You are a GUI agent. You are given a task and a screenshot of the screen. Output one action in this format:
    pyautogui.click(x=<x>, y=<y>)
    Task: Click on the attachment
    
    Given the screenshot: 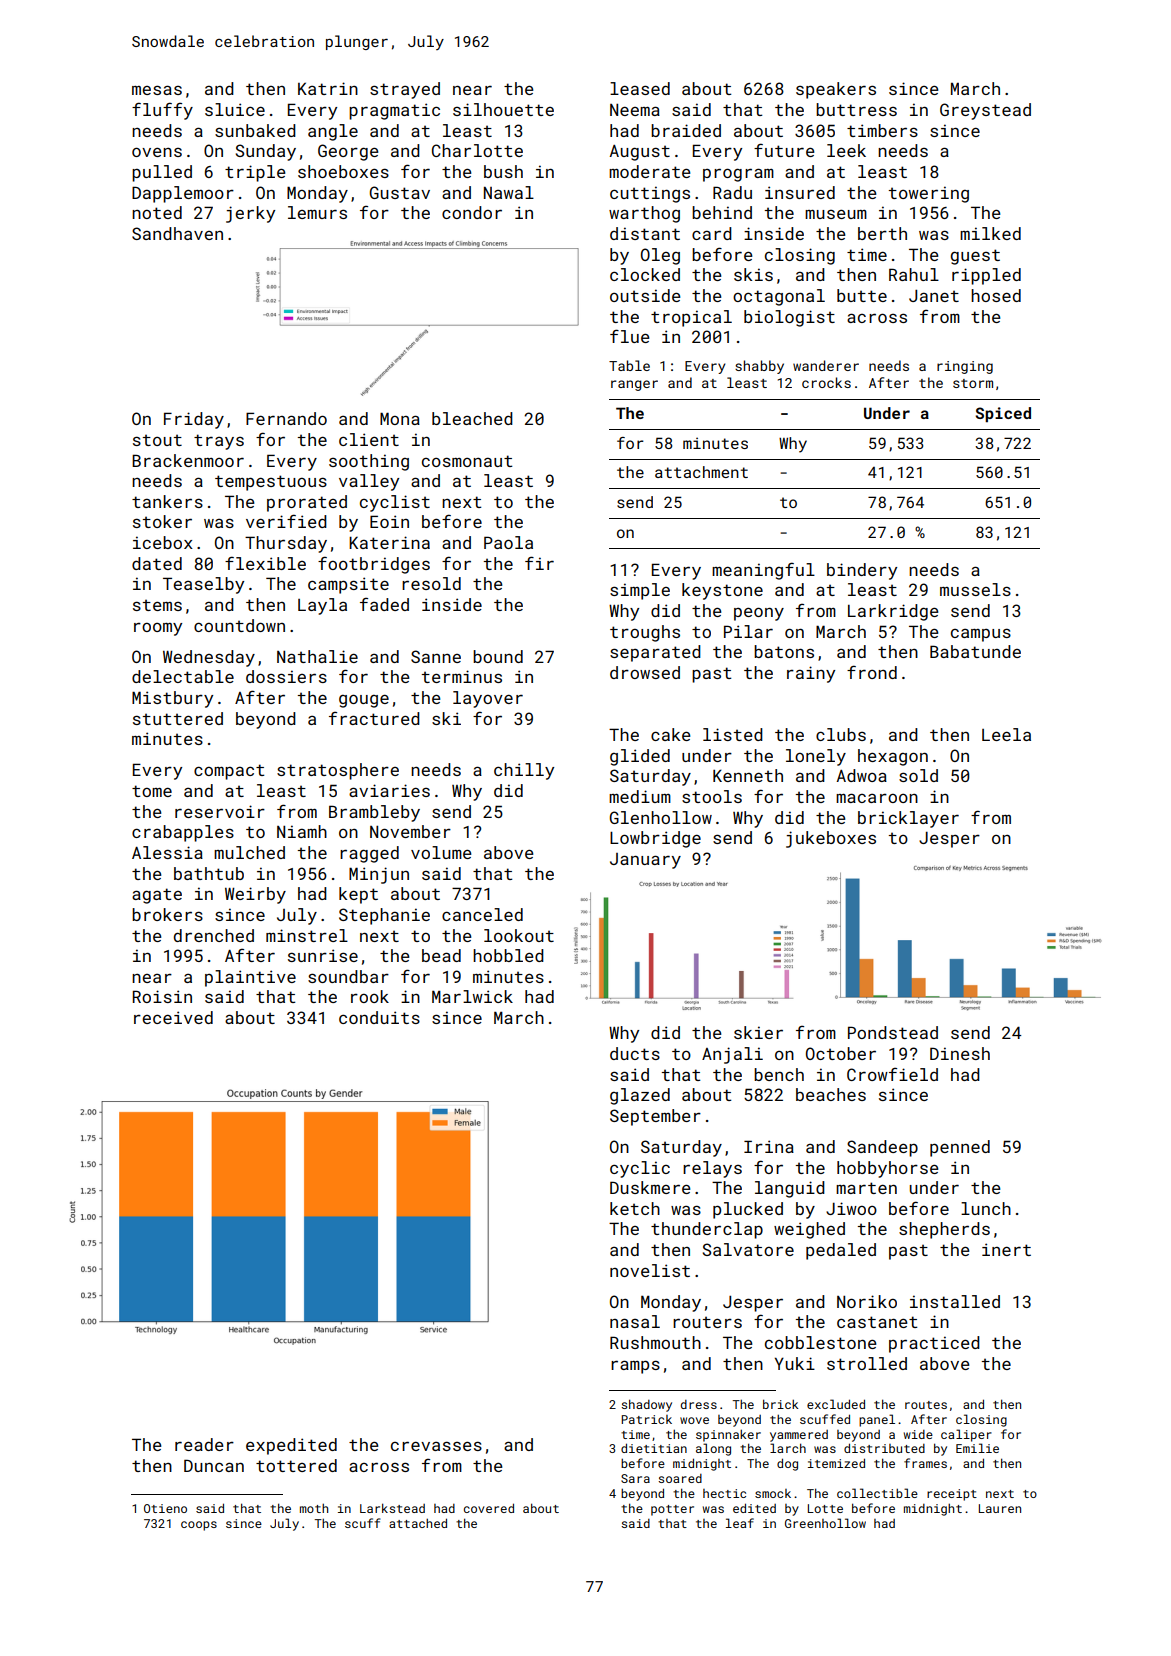 What is the action you would take?
    pyautogui.click(x=701, y=472)
